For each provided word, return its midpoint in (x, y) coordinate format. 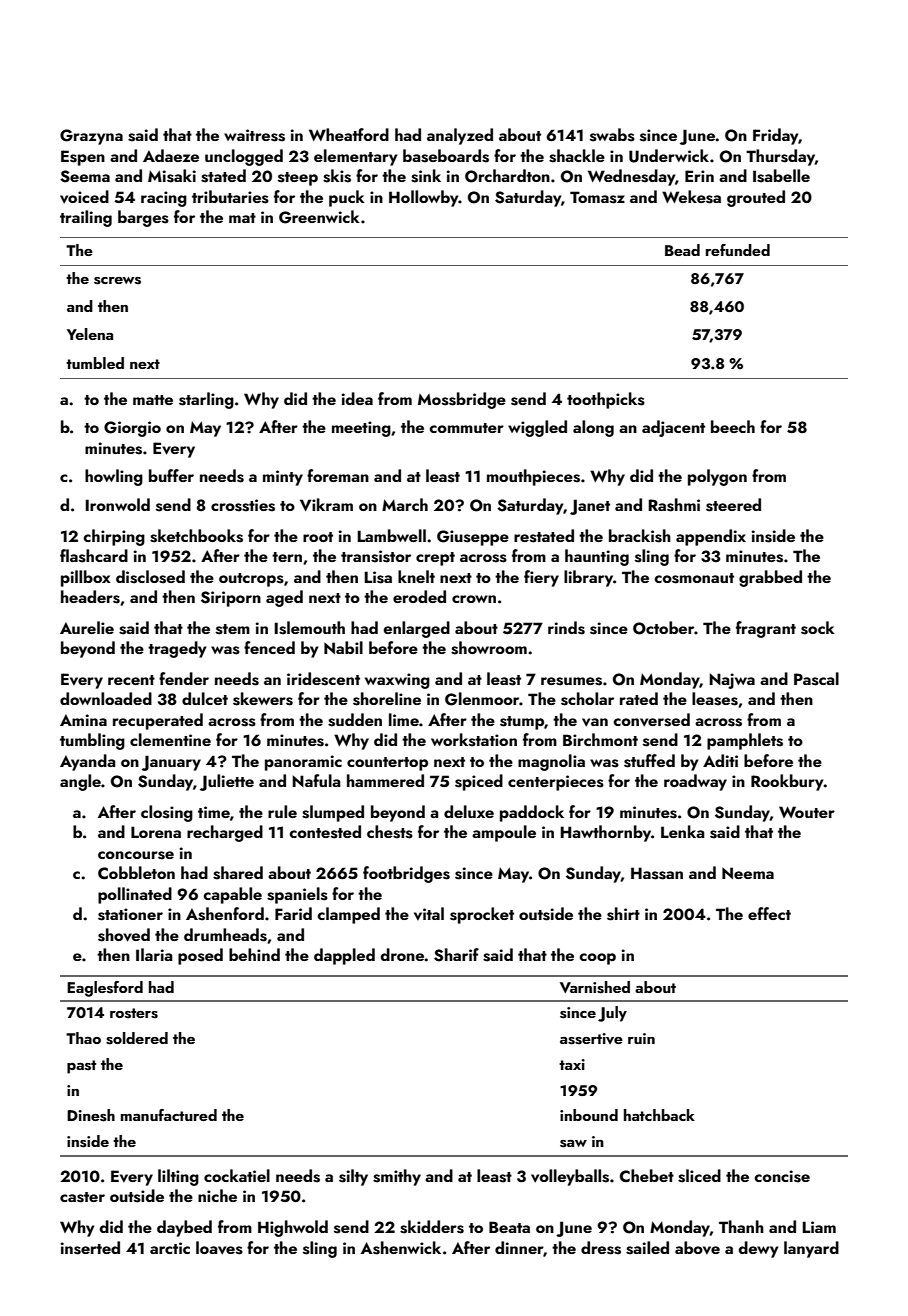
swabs (612, 135)
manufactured (169, 1115)
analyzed (460, 136)
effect (769, 913)
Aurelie (87, 627)
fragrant (766, 629)
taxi (572, 1064)
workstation (474, 740)
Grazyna (91, 137)
